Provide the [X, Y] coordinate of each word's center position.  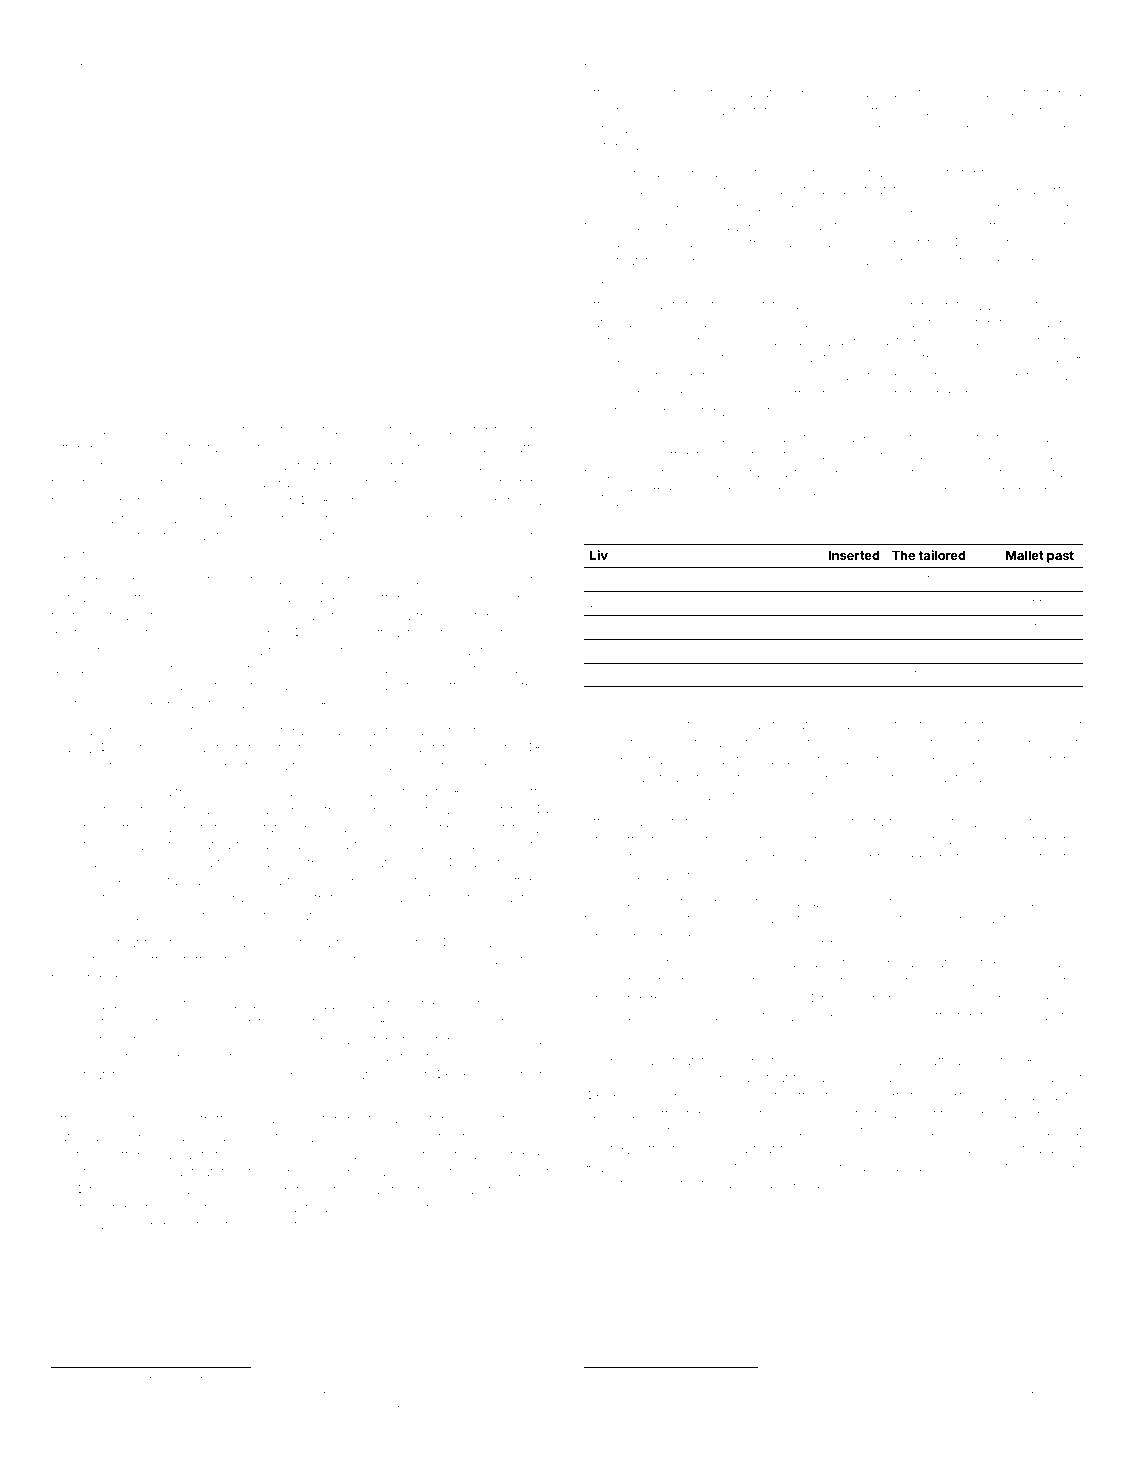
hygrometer [1002, 95]
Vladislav [82, 1380]
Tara [369, 1408]
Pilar [995, 839]
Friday [94, 431]
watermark [617, 146]
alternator [614, 999]
